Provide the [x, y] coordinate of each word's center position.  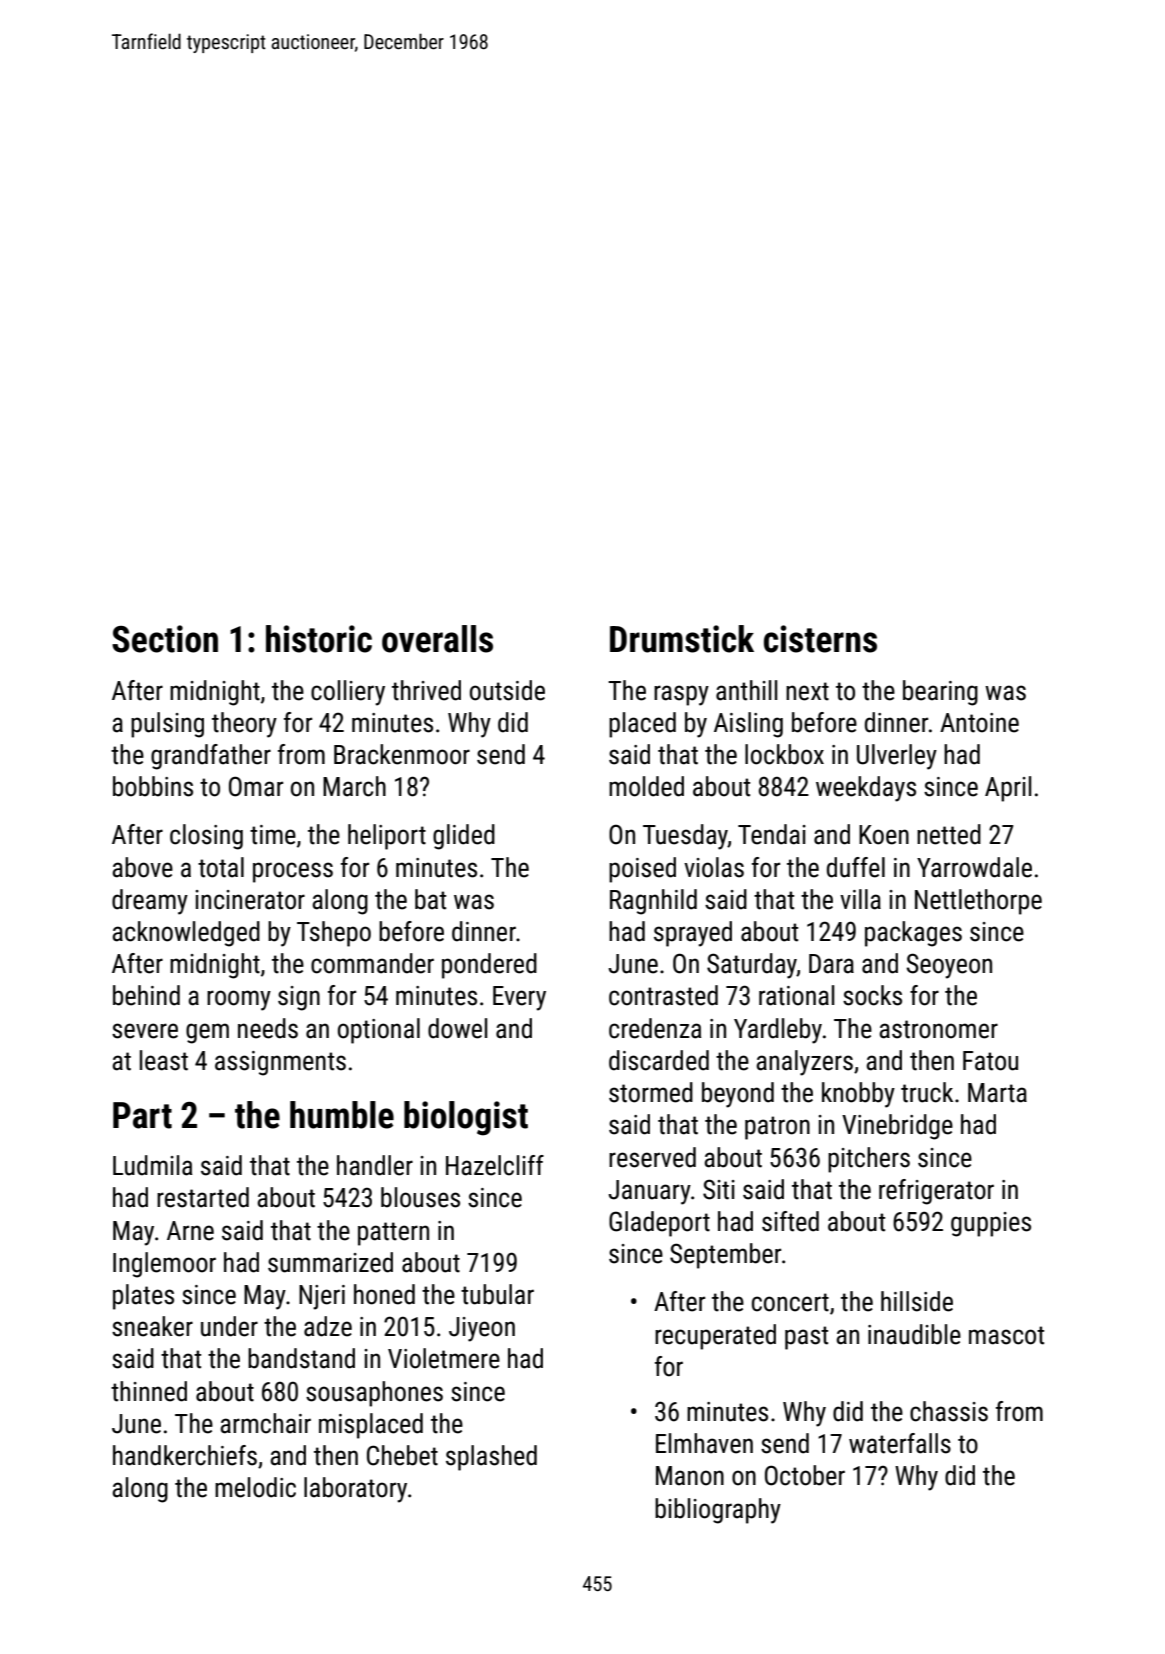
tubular [497, 1294]
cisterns [820, 639]
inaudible [914, 1334]
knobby [858, 1095]
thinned [149, 1391]
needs [268, 1028]
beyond [738, 1095]
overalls [437, 639]
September [725, 1256]
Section [165, 639]
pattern [393, 1234]
